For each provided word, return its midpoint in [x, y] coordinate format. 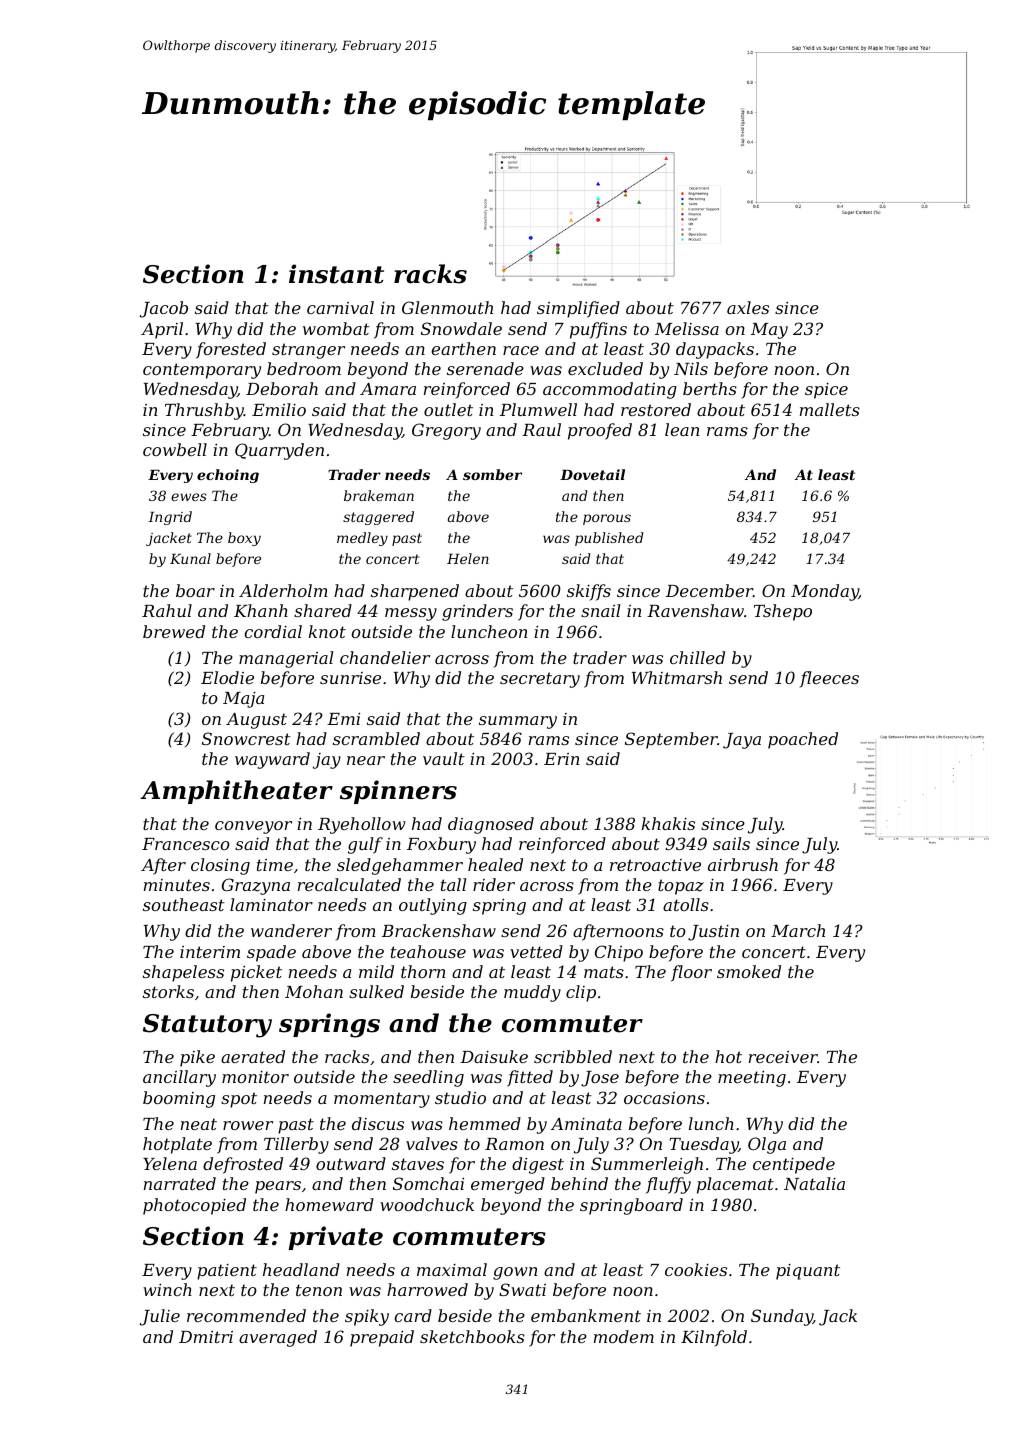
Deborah [282, 388]
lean [682, 429]
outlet [448, 409]
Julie [160, 1317]
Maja [243, 700]
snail [600, 610]
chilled [697, 657]
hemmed [485, 1123]
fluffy [668, 1185]
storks [168, 991]
